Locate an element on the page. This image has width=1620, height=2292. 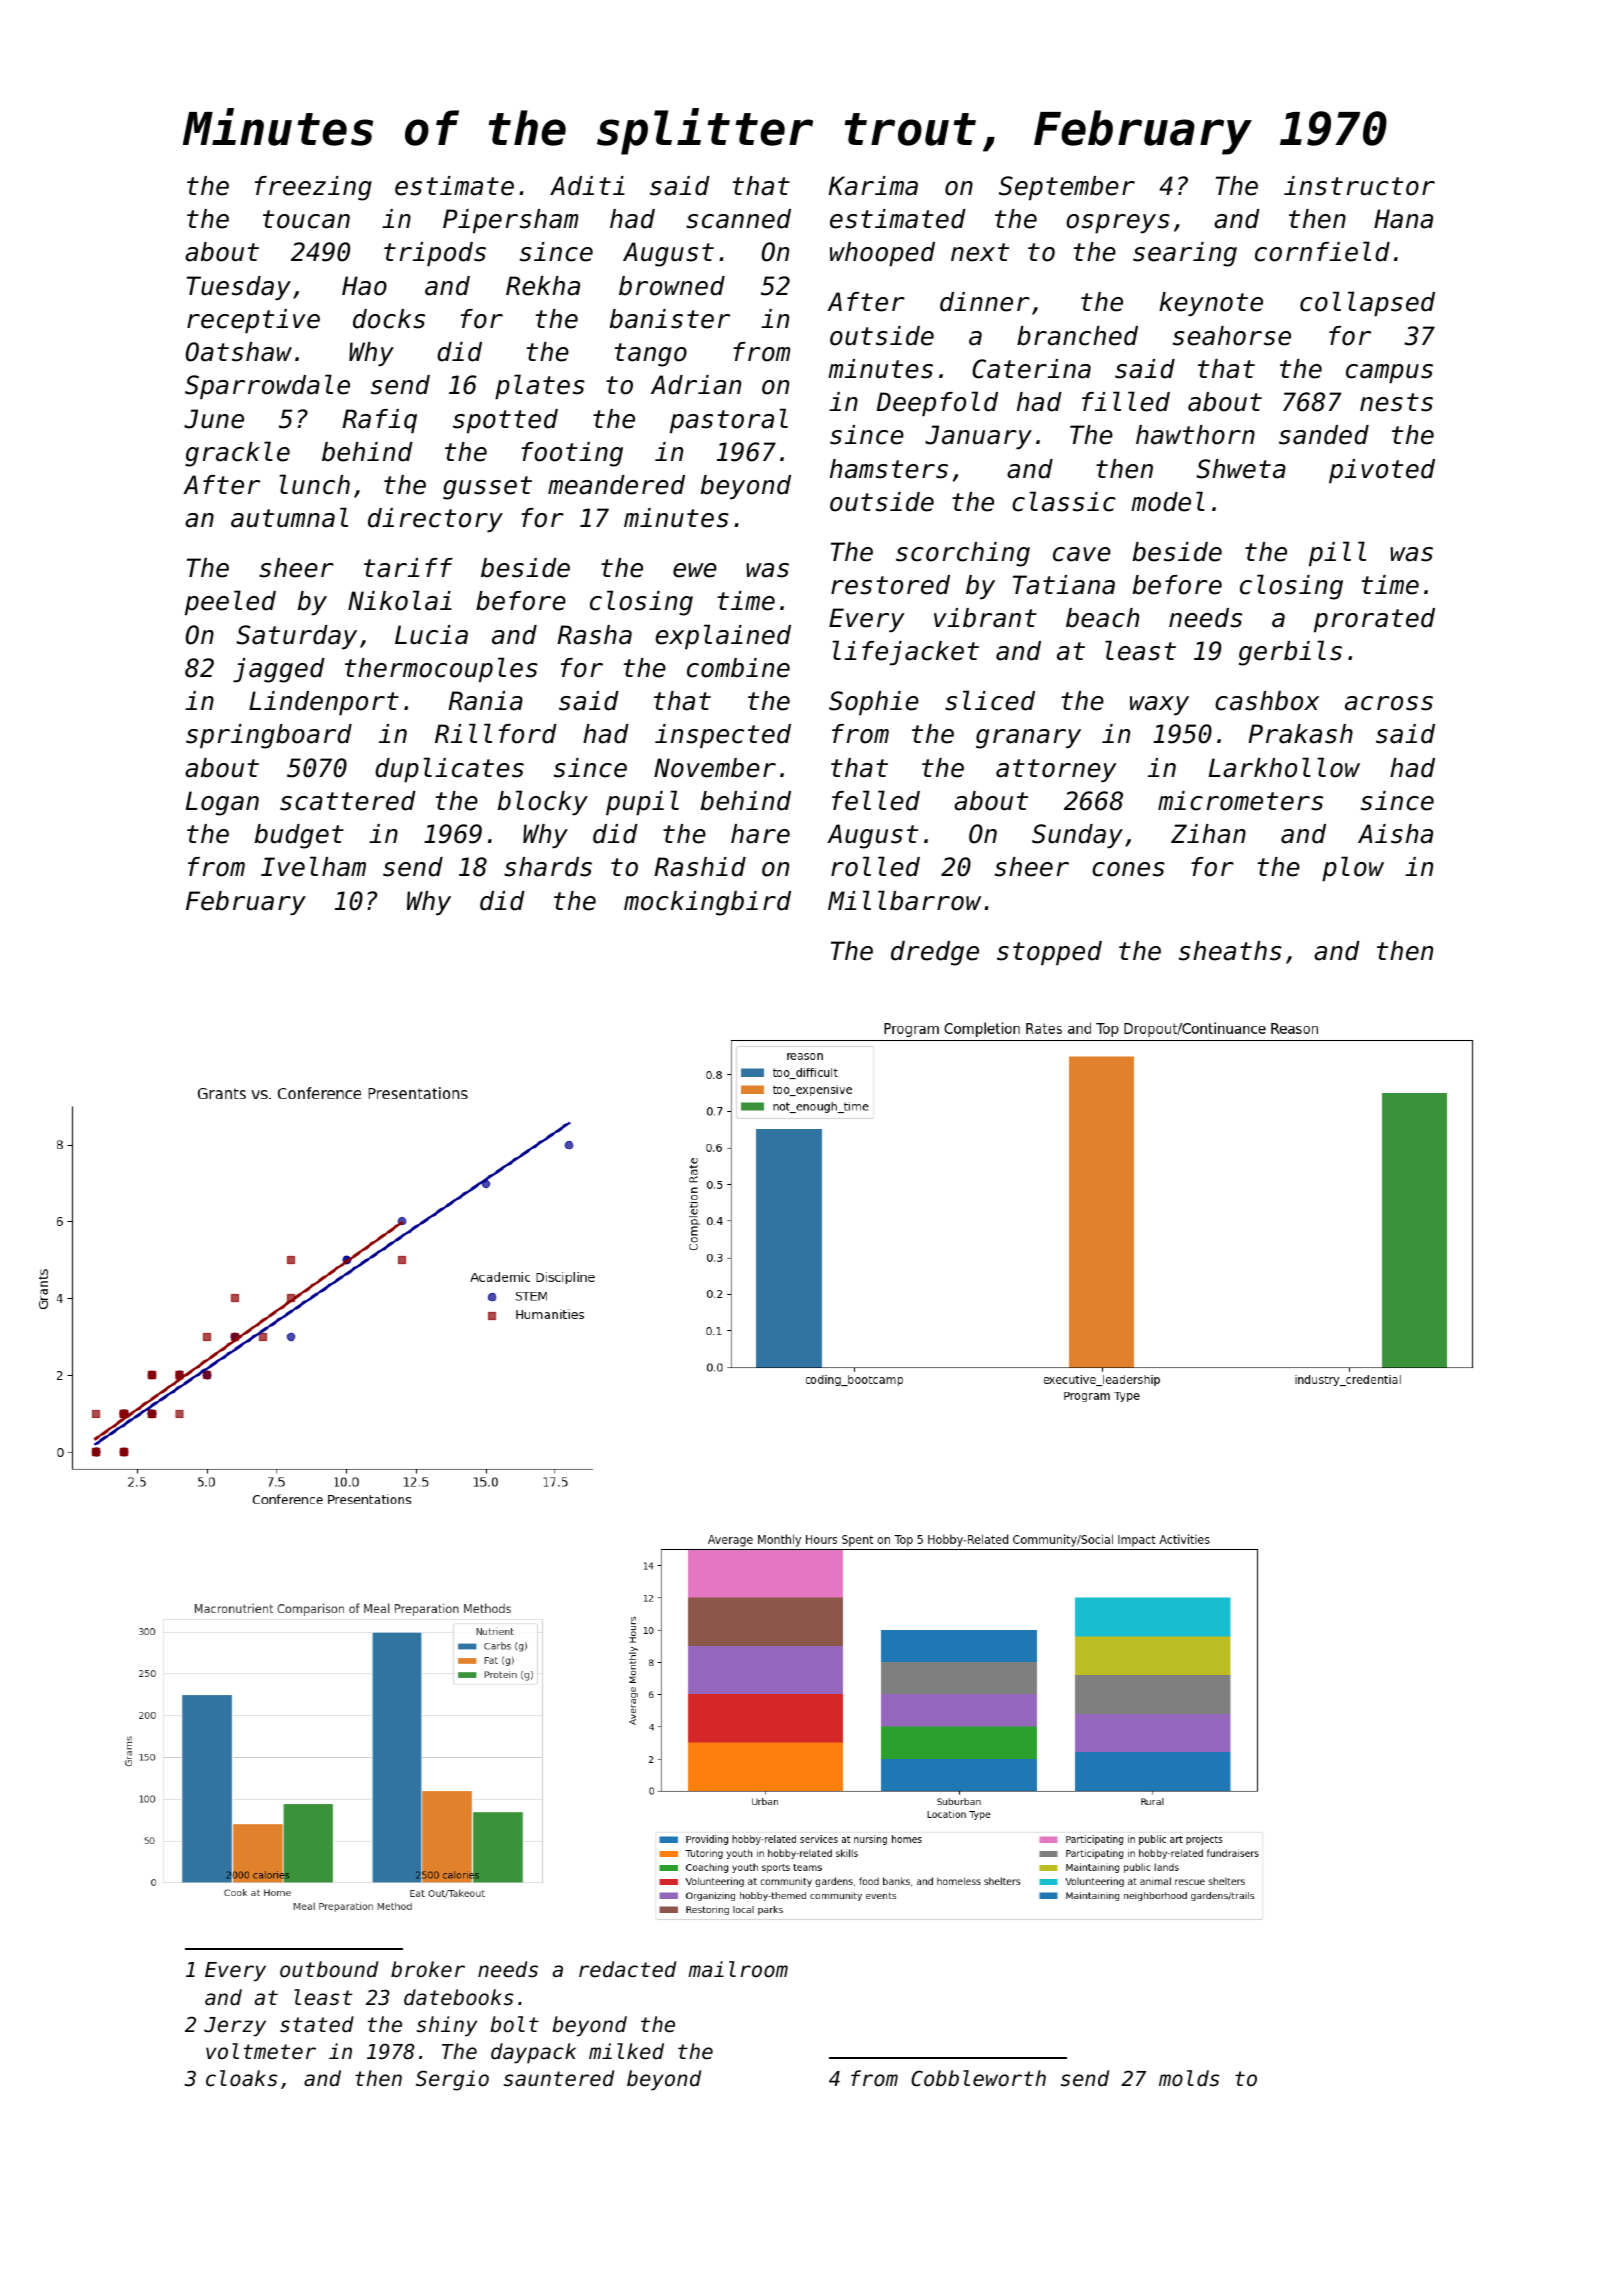
Logan is located at coordinates (222, 803).
